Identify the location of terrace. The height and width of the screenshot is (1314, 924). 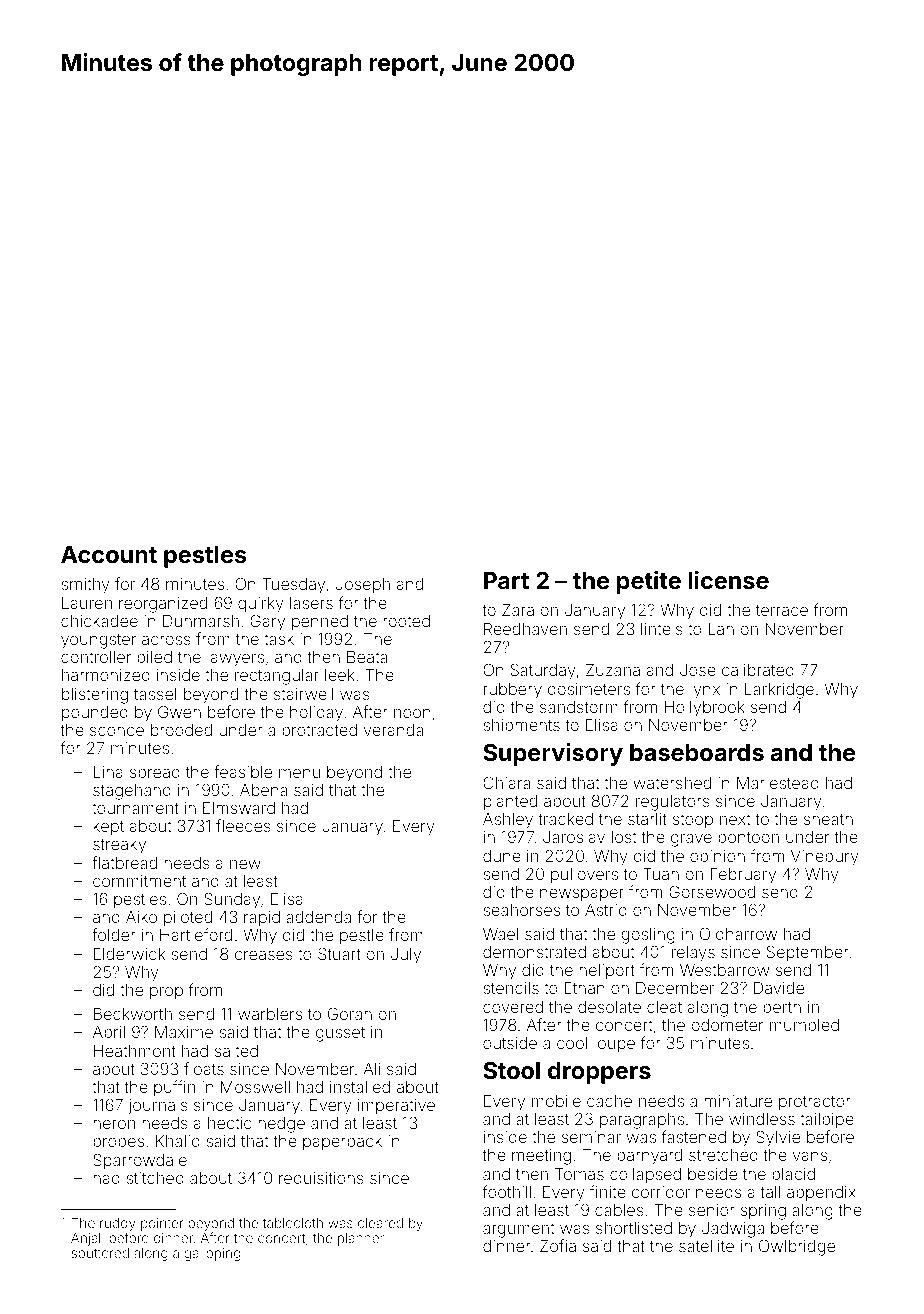
(782, 610).
